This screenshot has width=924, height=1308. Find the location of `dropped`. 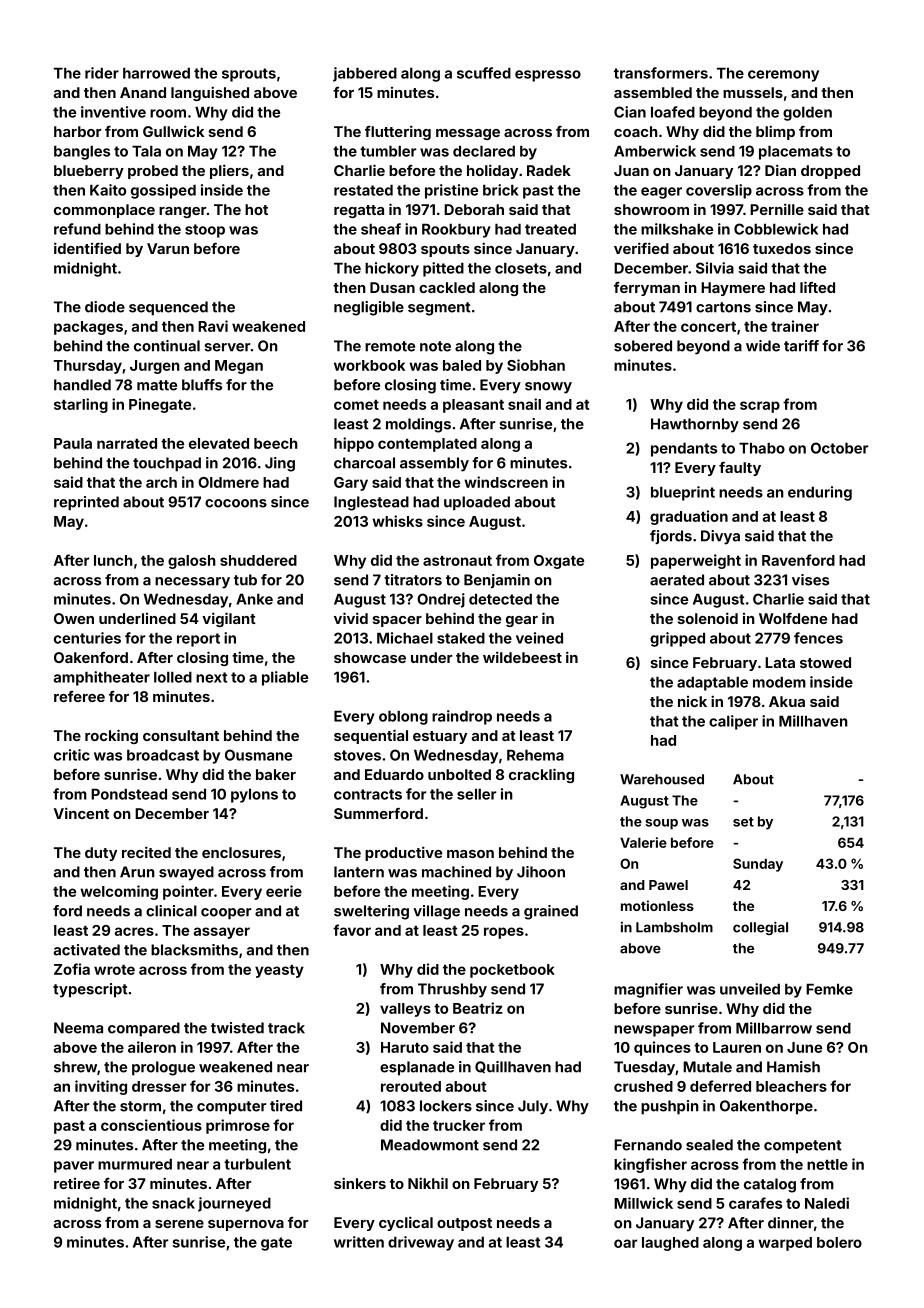

dropped is located at coordinates (830, 172).
